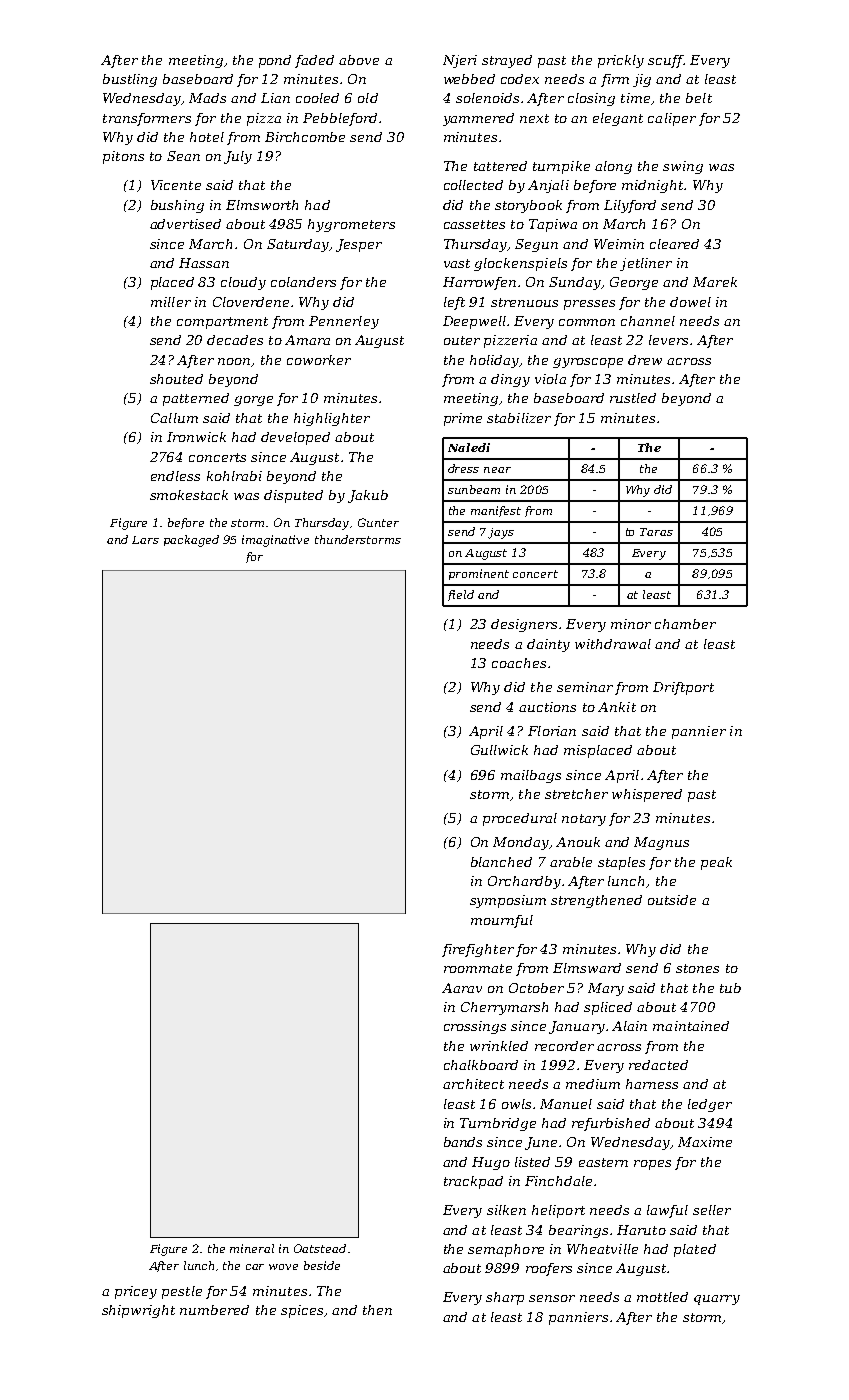 The image size is (849, 1400). What do you see at coordinates (145, 540) in the screenshot?
I see `Lars` at bounding box center [145, 540].
